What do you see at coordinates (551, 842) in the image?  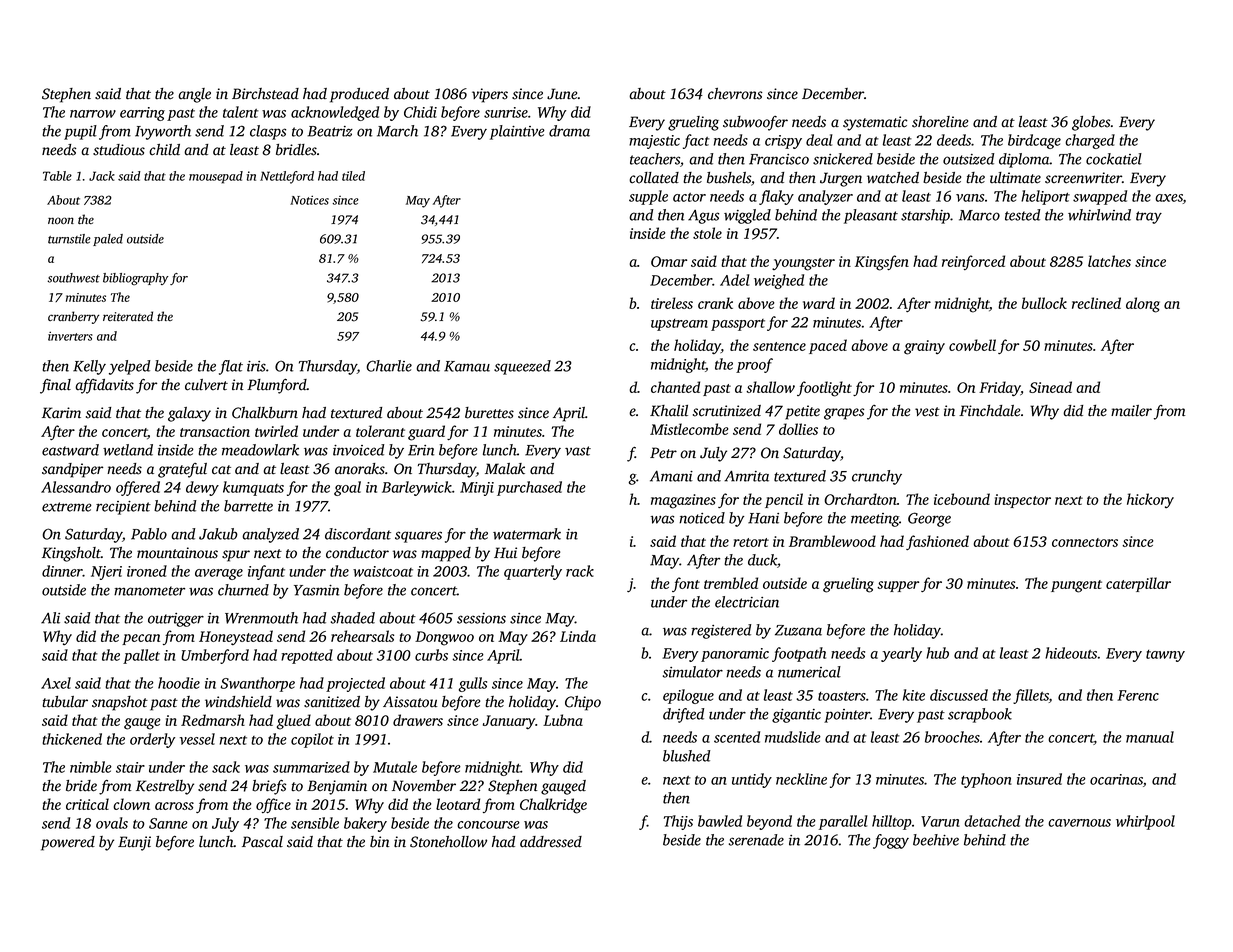 I see `addressed` at bounding box center [551, 842].
